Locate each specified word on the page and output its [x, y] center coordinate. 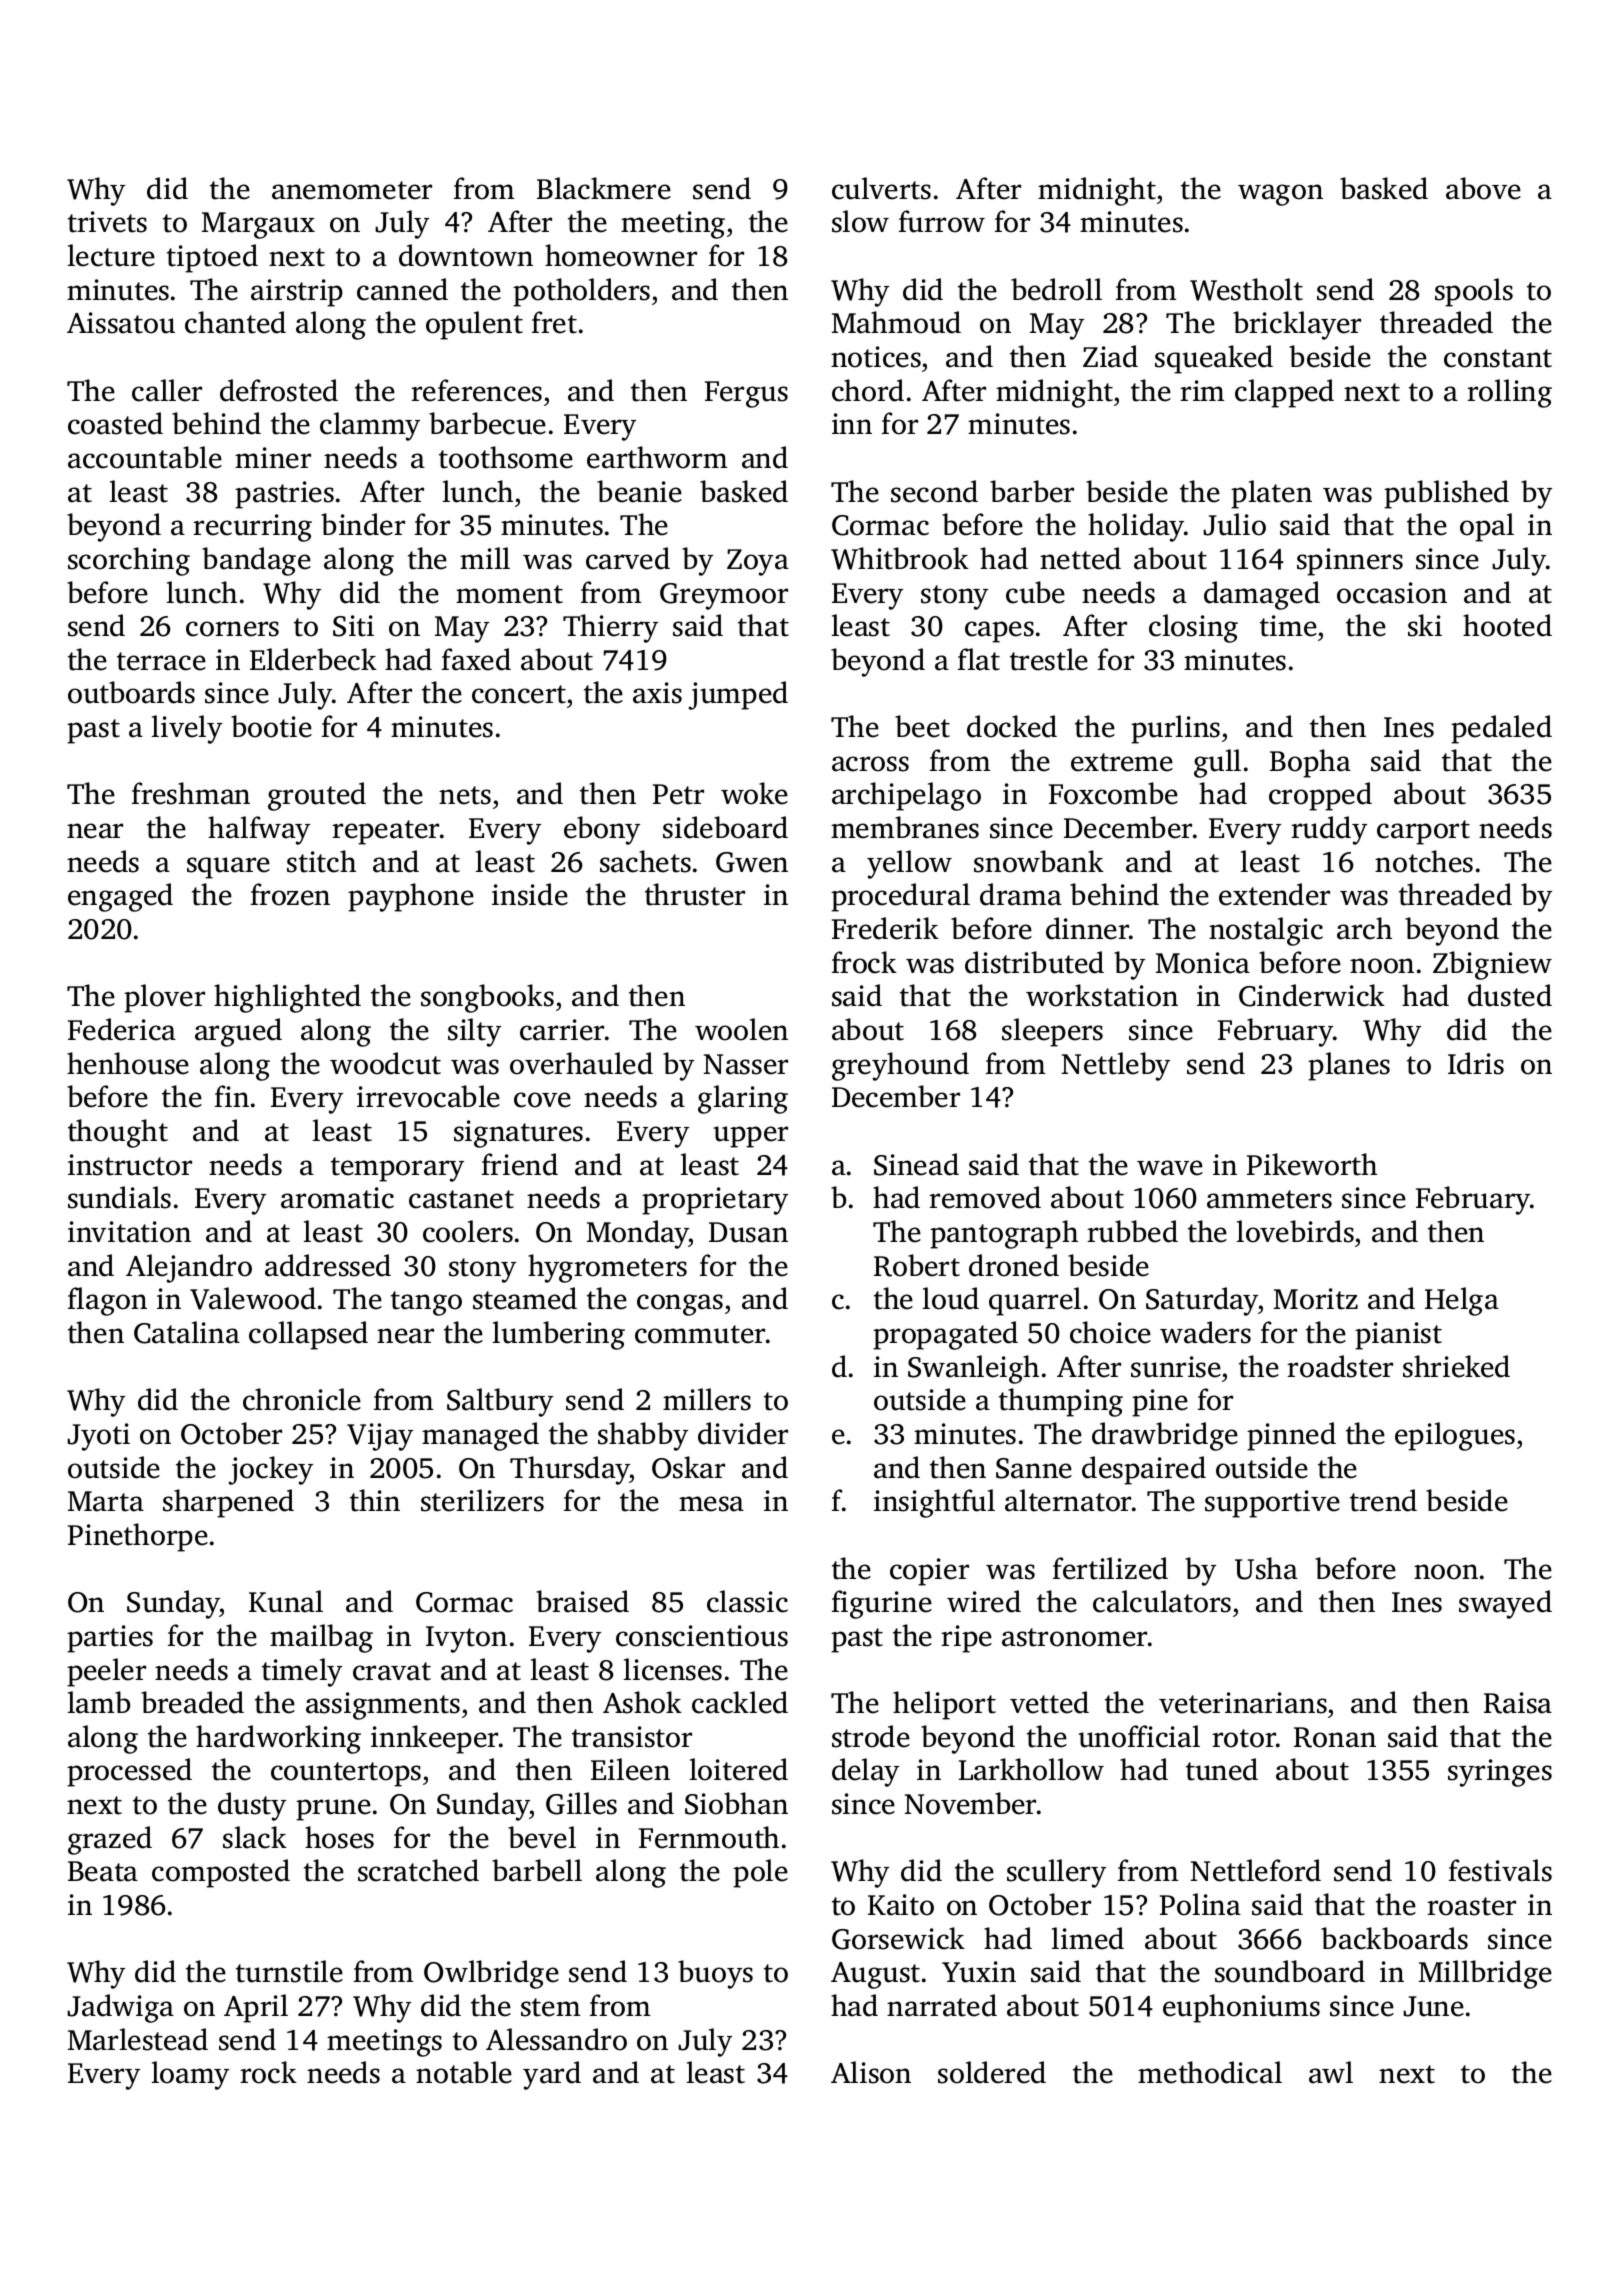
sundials [119, 1197]
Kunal [286, 1601]
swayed [1505, 1604]
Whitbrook [900, 558]
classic [747, 1601]
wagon [1280, 195]
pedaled [1501, 729]
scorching [129, 561]
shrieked [1456, 1366]
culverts [881, 188]
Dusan [748, 1232]
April [256, 2008]
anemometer [352, 190]
